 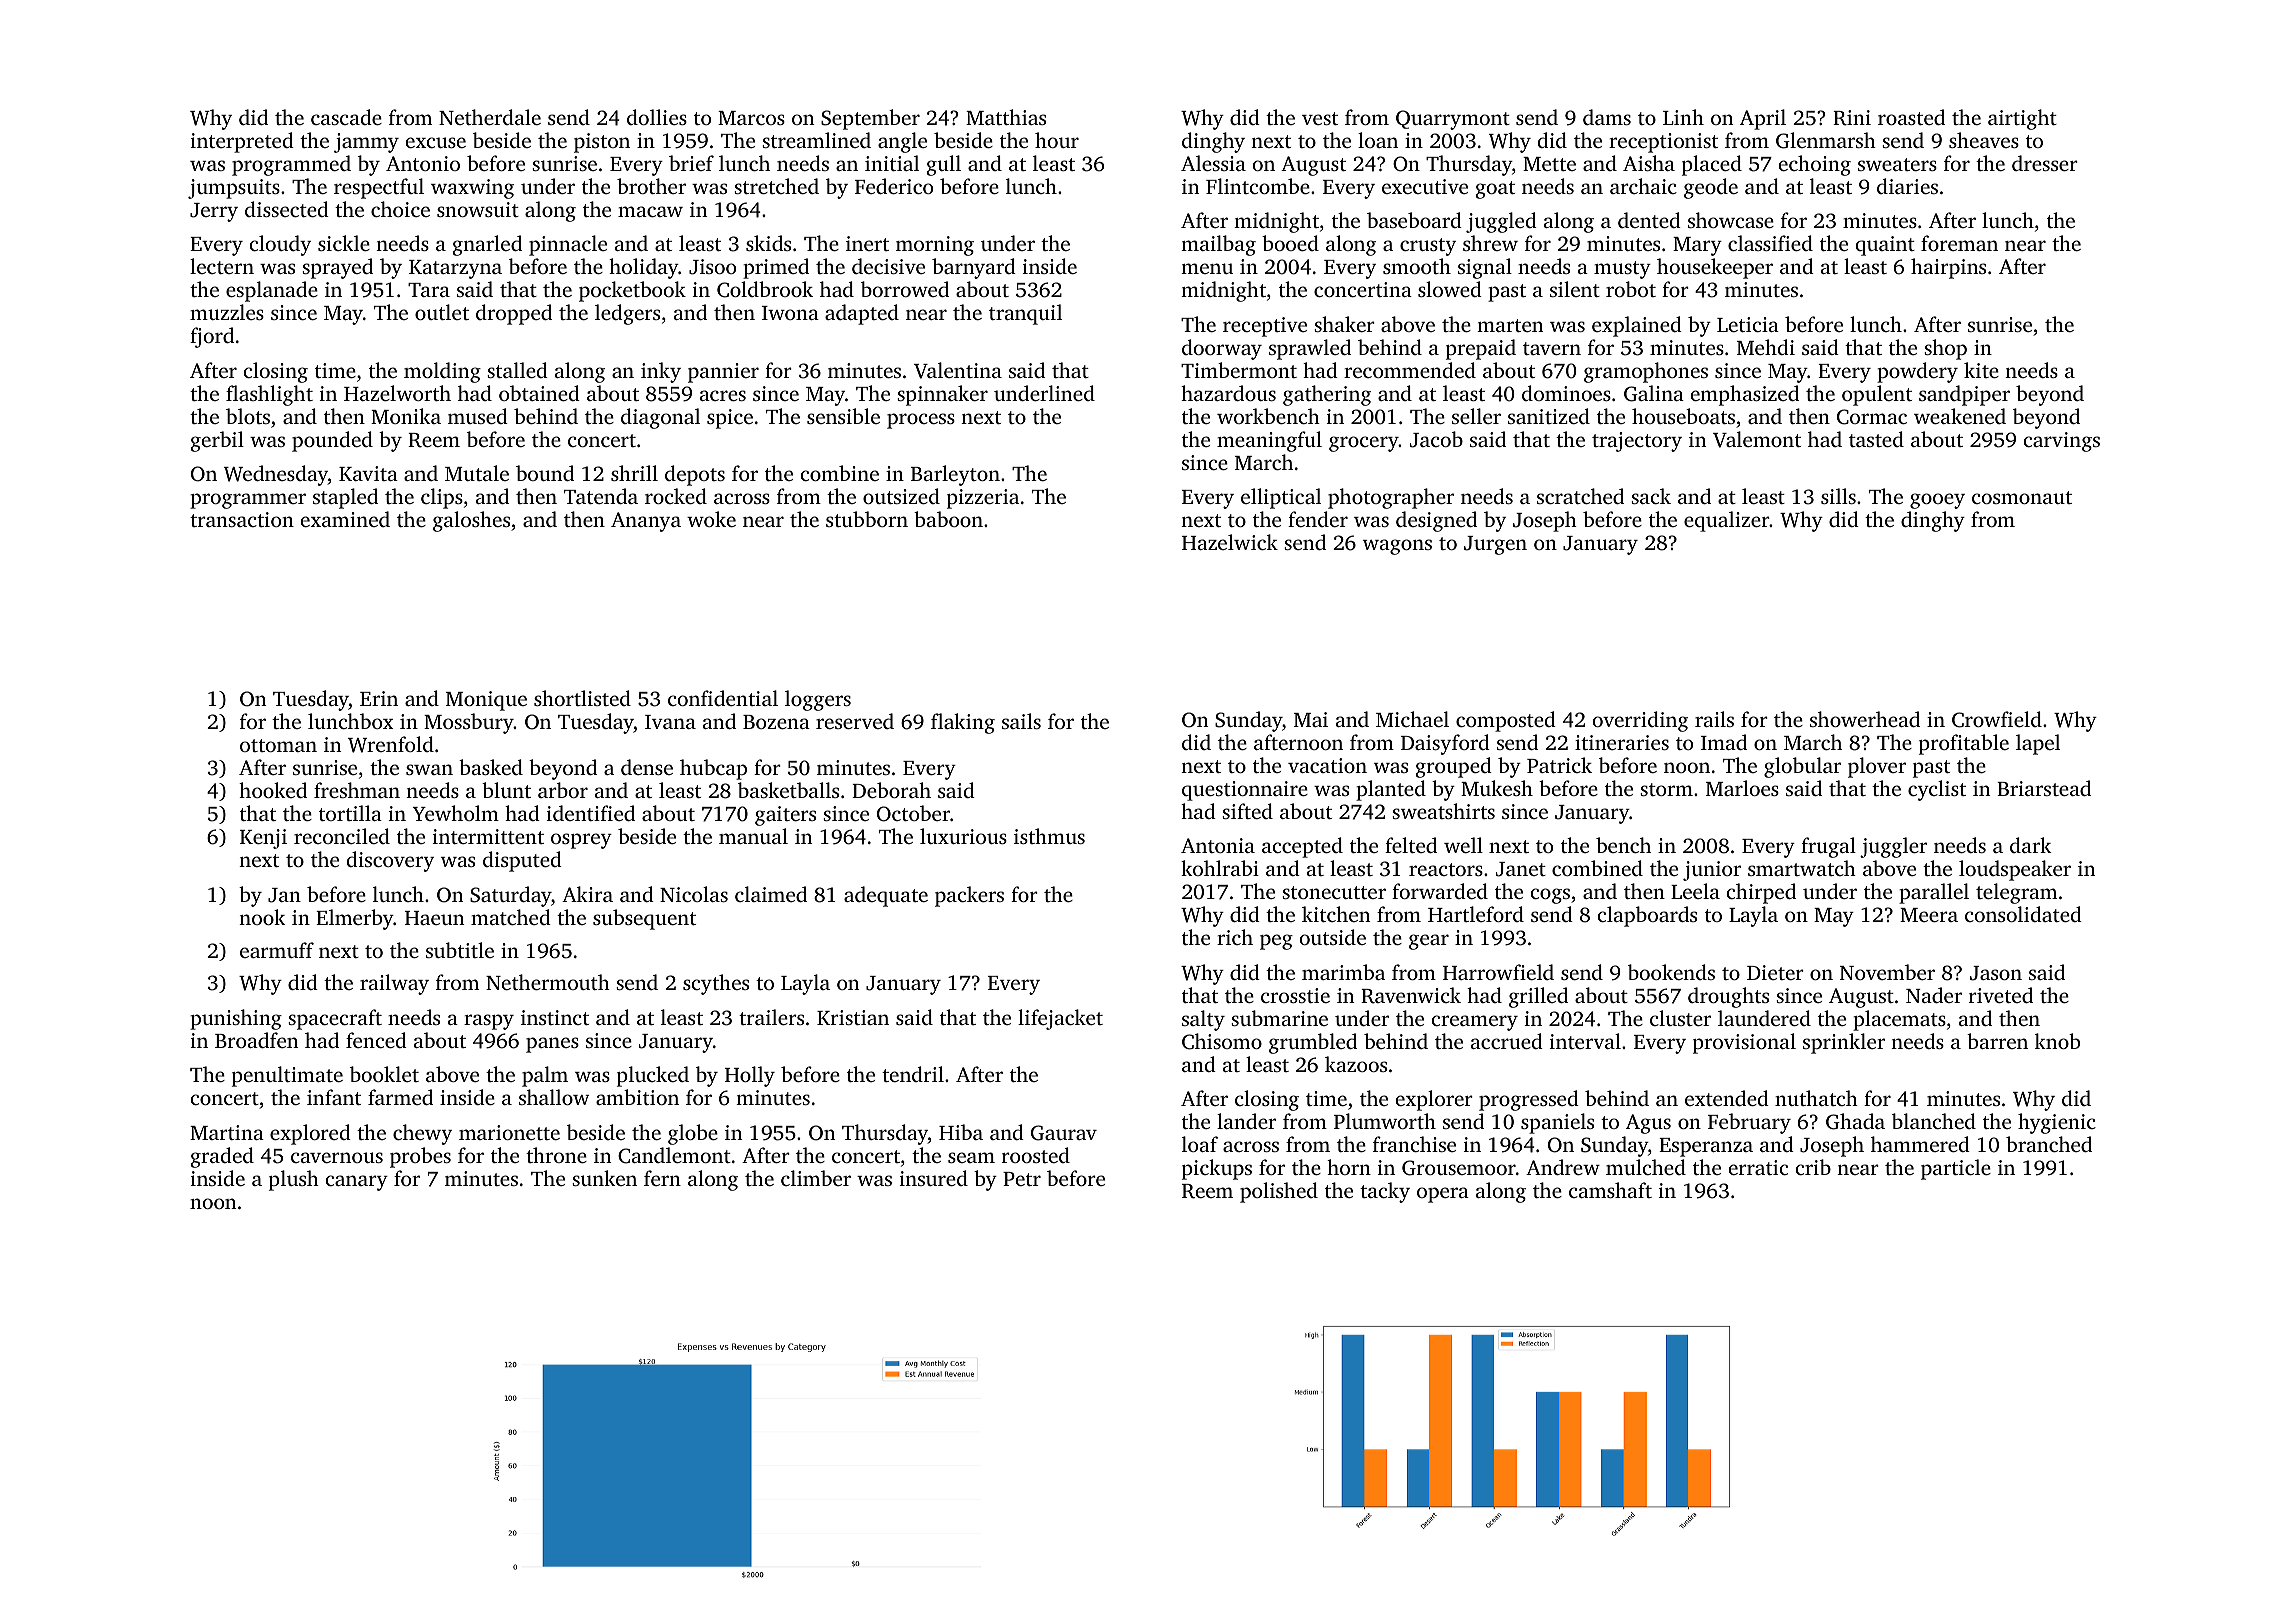 What do you see at coordinates (242, 519) in the screenshot?
I see `transaction` at bounding box center [242, 519].
